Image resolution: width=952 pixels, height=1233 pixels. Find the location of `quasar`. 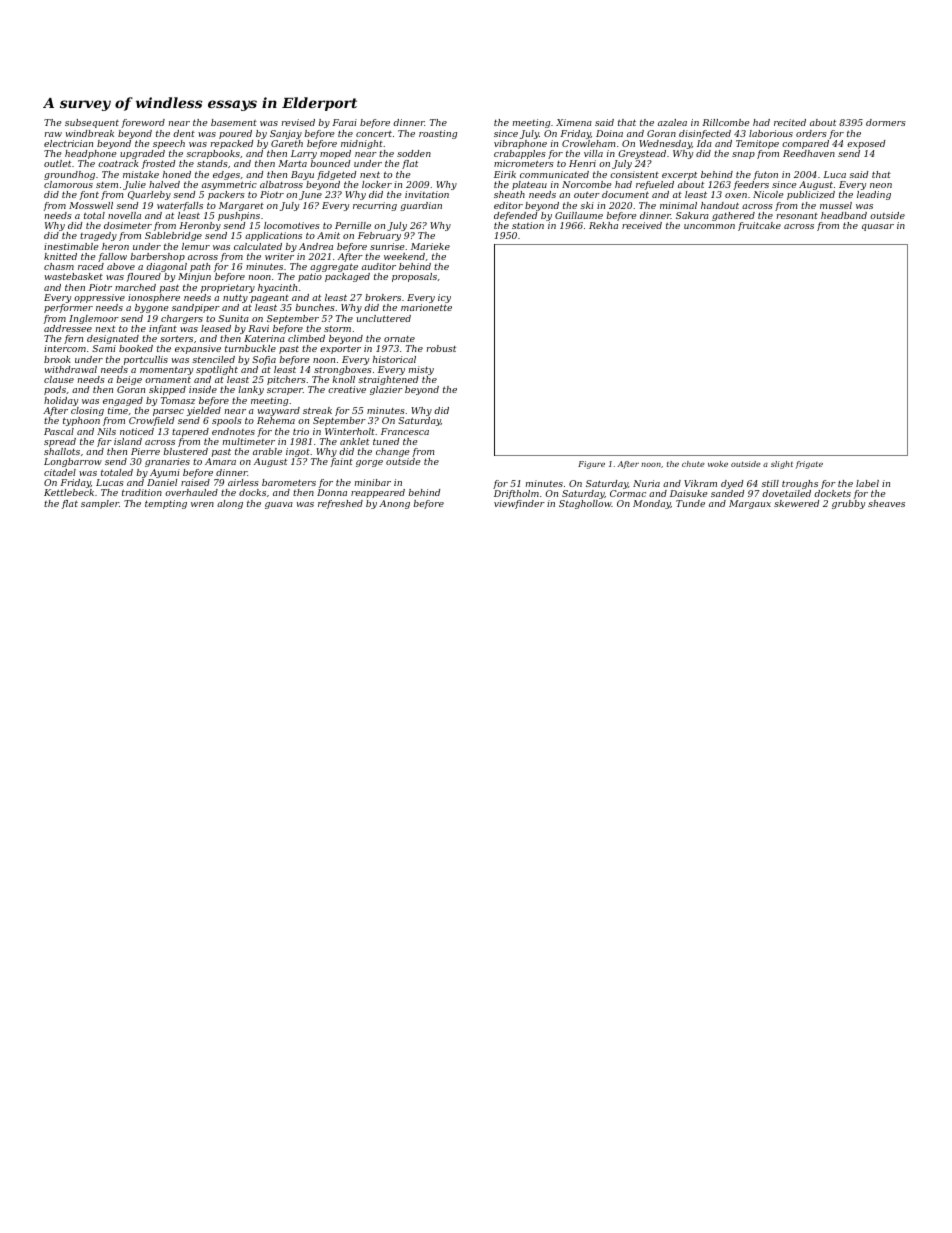

quasar is located at coordinates (878, 227).
